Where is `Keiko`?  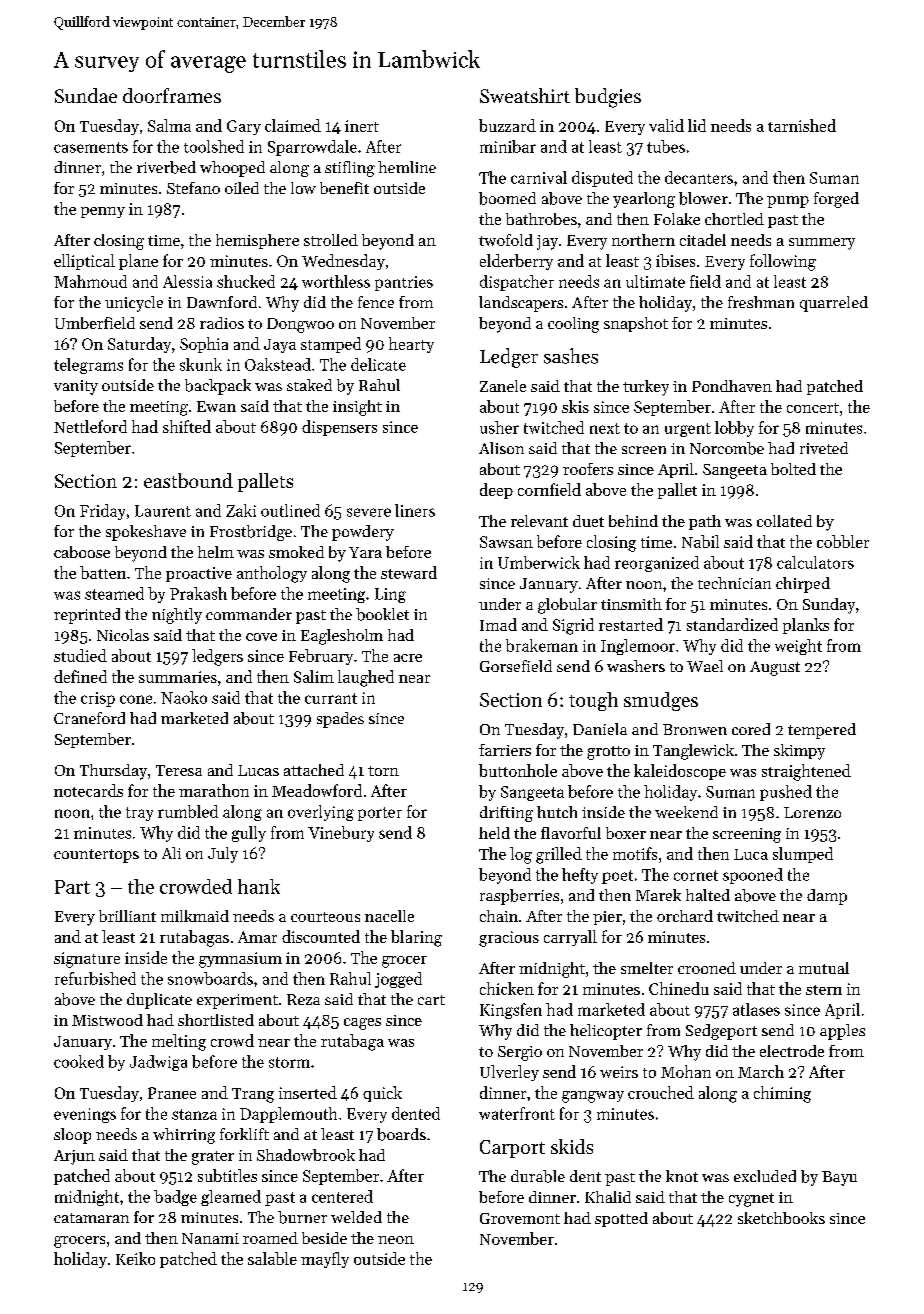 Keiko is located at coordinates (135, 1258).
